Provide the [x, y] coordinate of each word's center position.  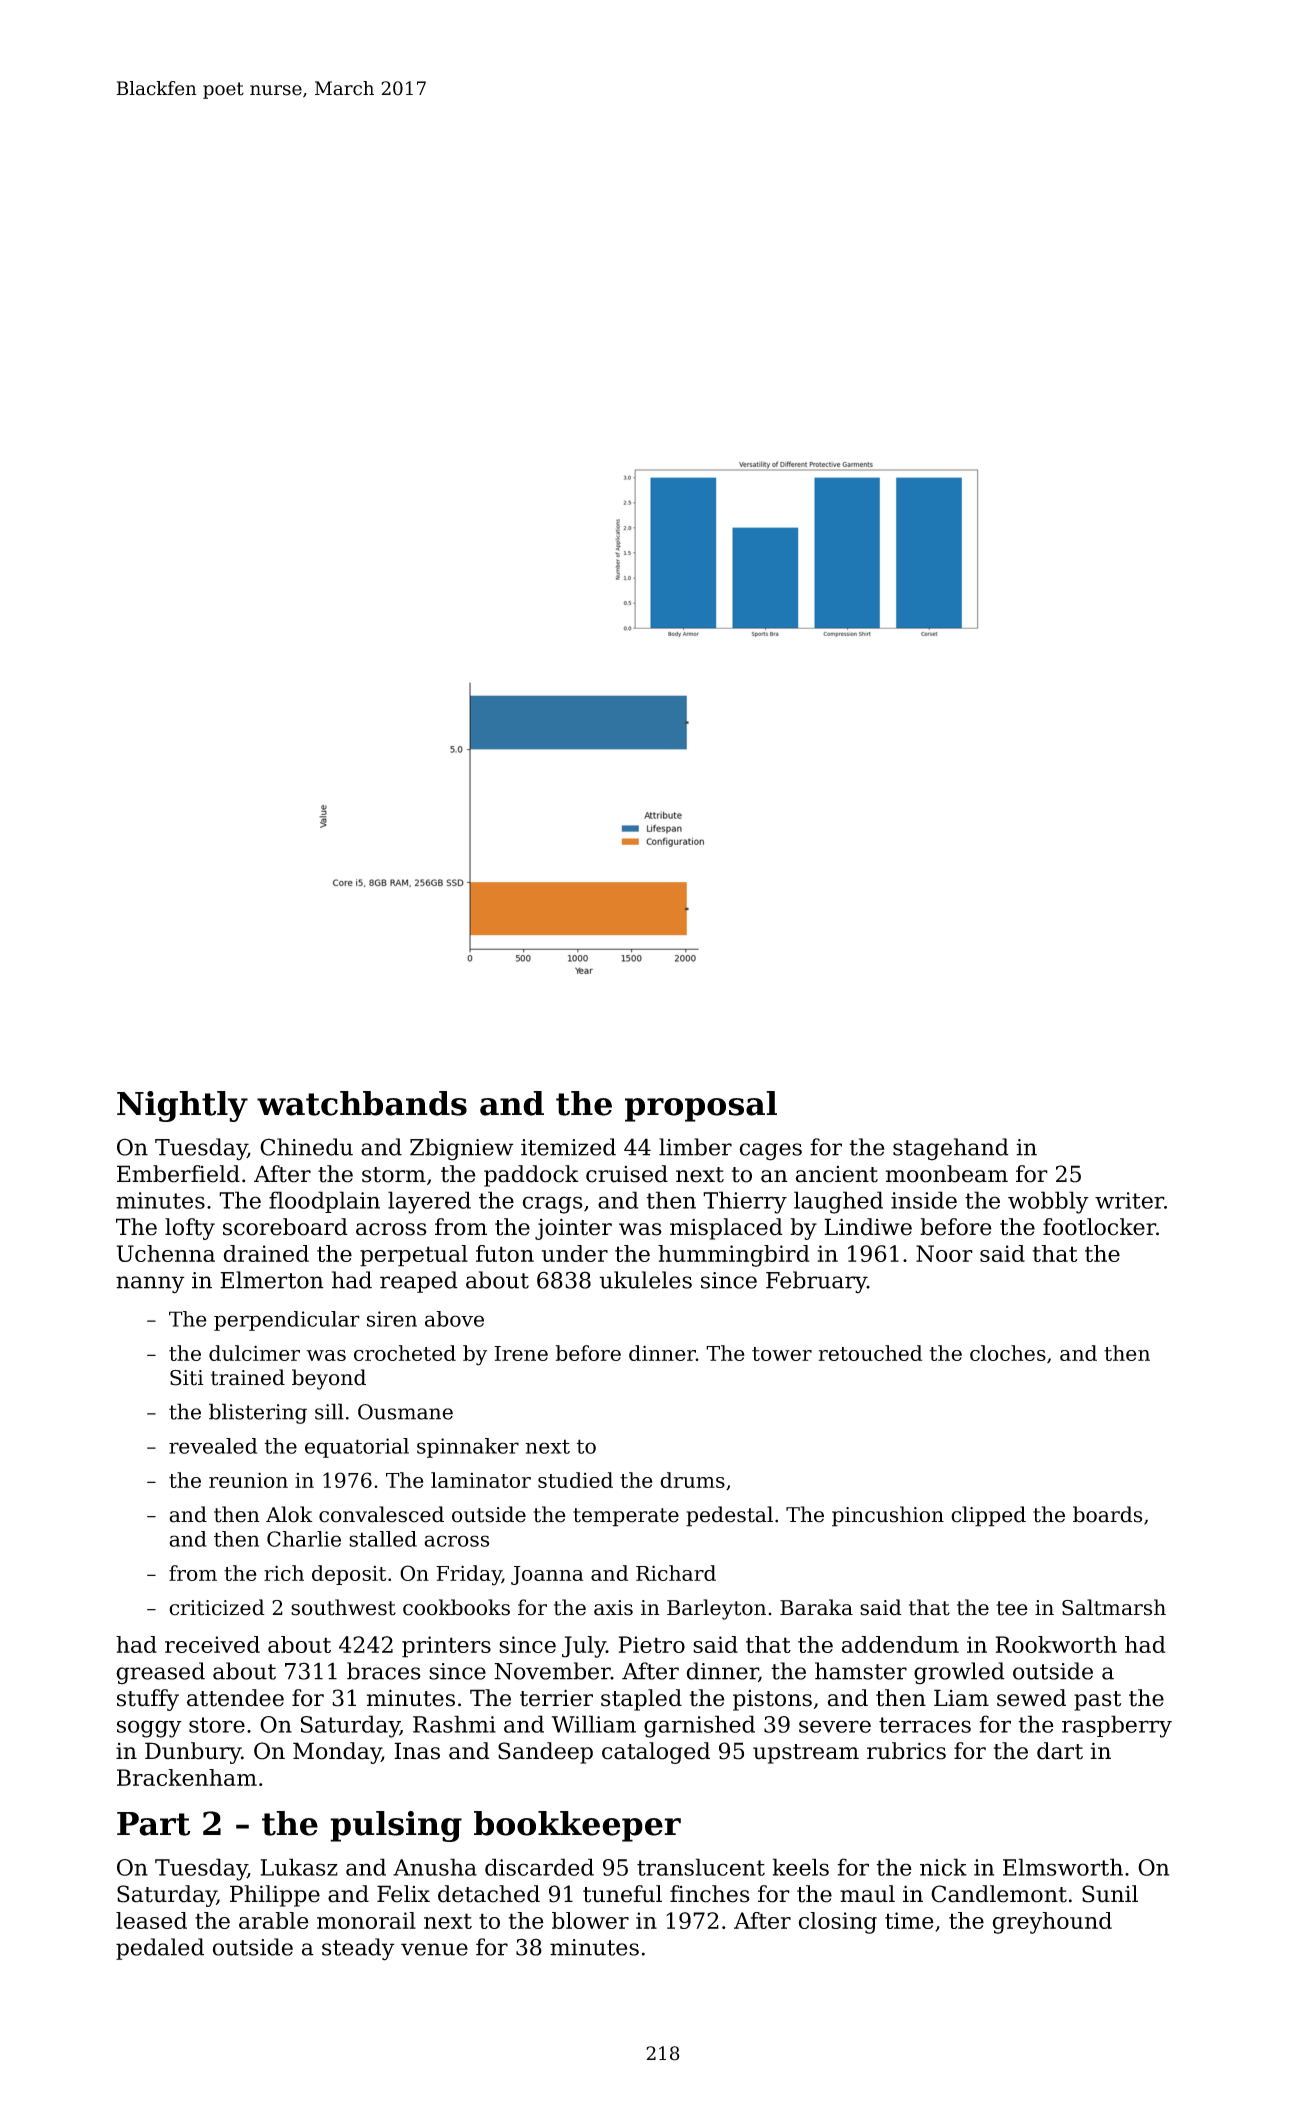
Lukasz [299, 1867]
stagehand [951, 1149]
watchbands [362, 1103]
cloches [1008, 1353]
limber [695, 1147]
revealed [213, 1446]
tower [782, 1354]
